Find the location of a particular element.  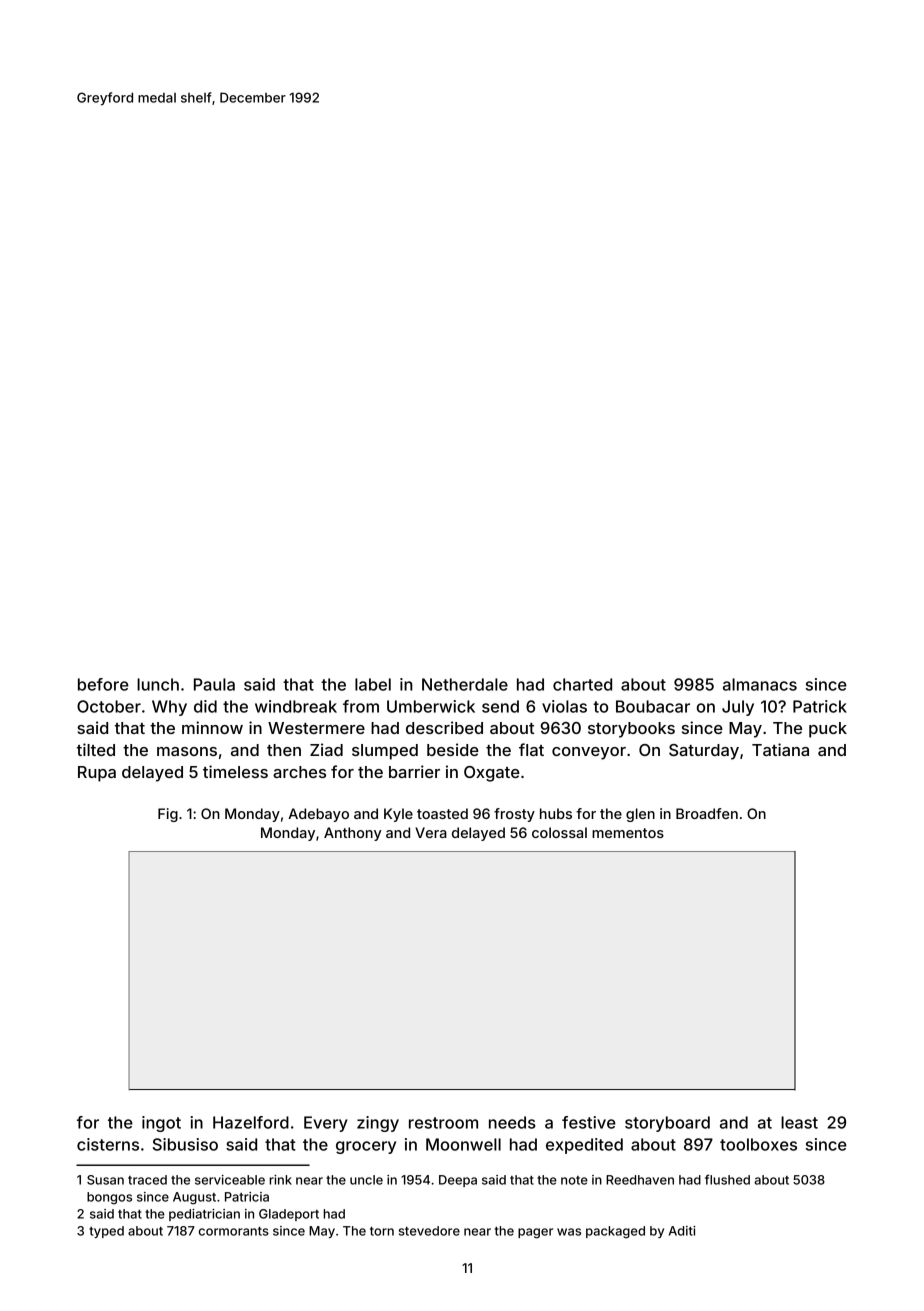

colossal is located at coordinates (559, 832).
